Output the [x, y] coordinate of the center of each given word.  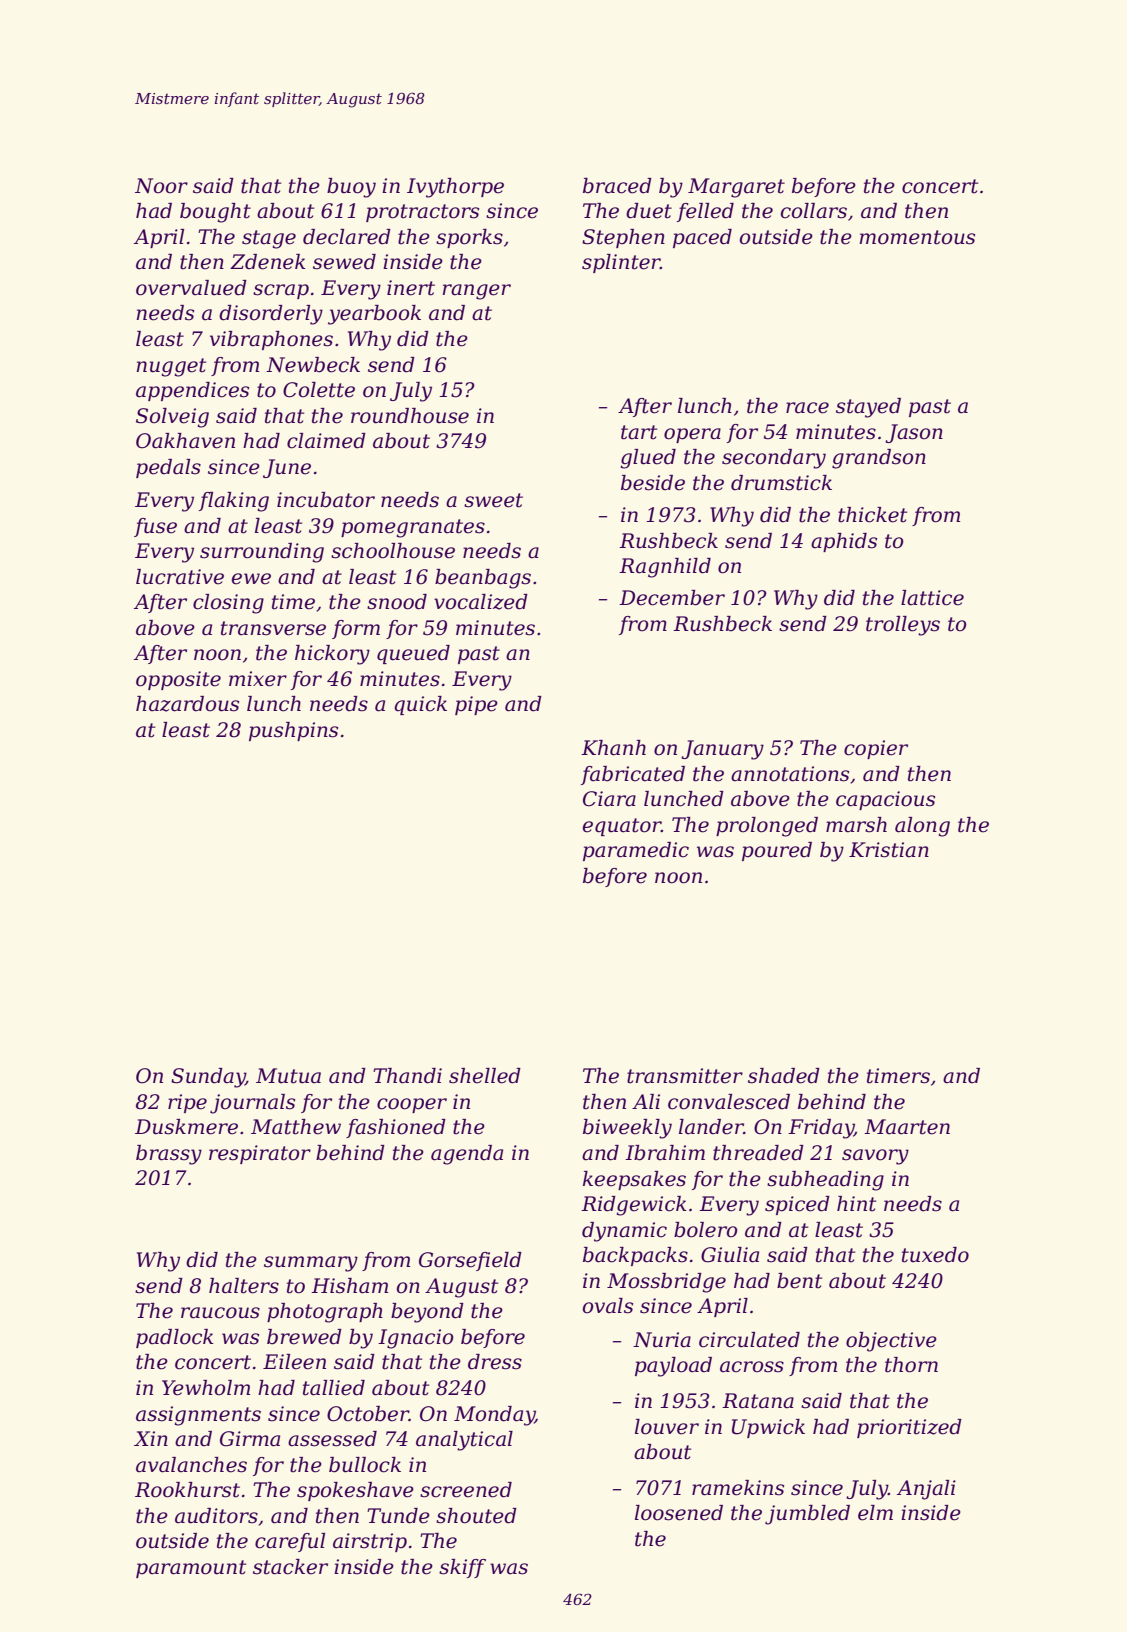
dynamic [624, 1232]
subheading [825, 1181]
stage [269, 239]
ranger [476, 292]
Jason [914, 433]
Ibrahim [665, 1153]
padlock [175, 1338]
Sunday [208, 1078]
